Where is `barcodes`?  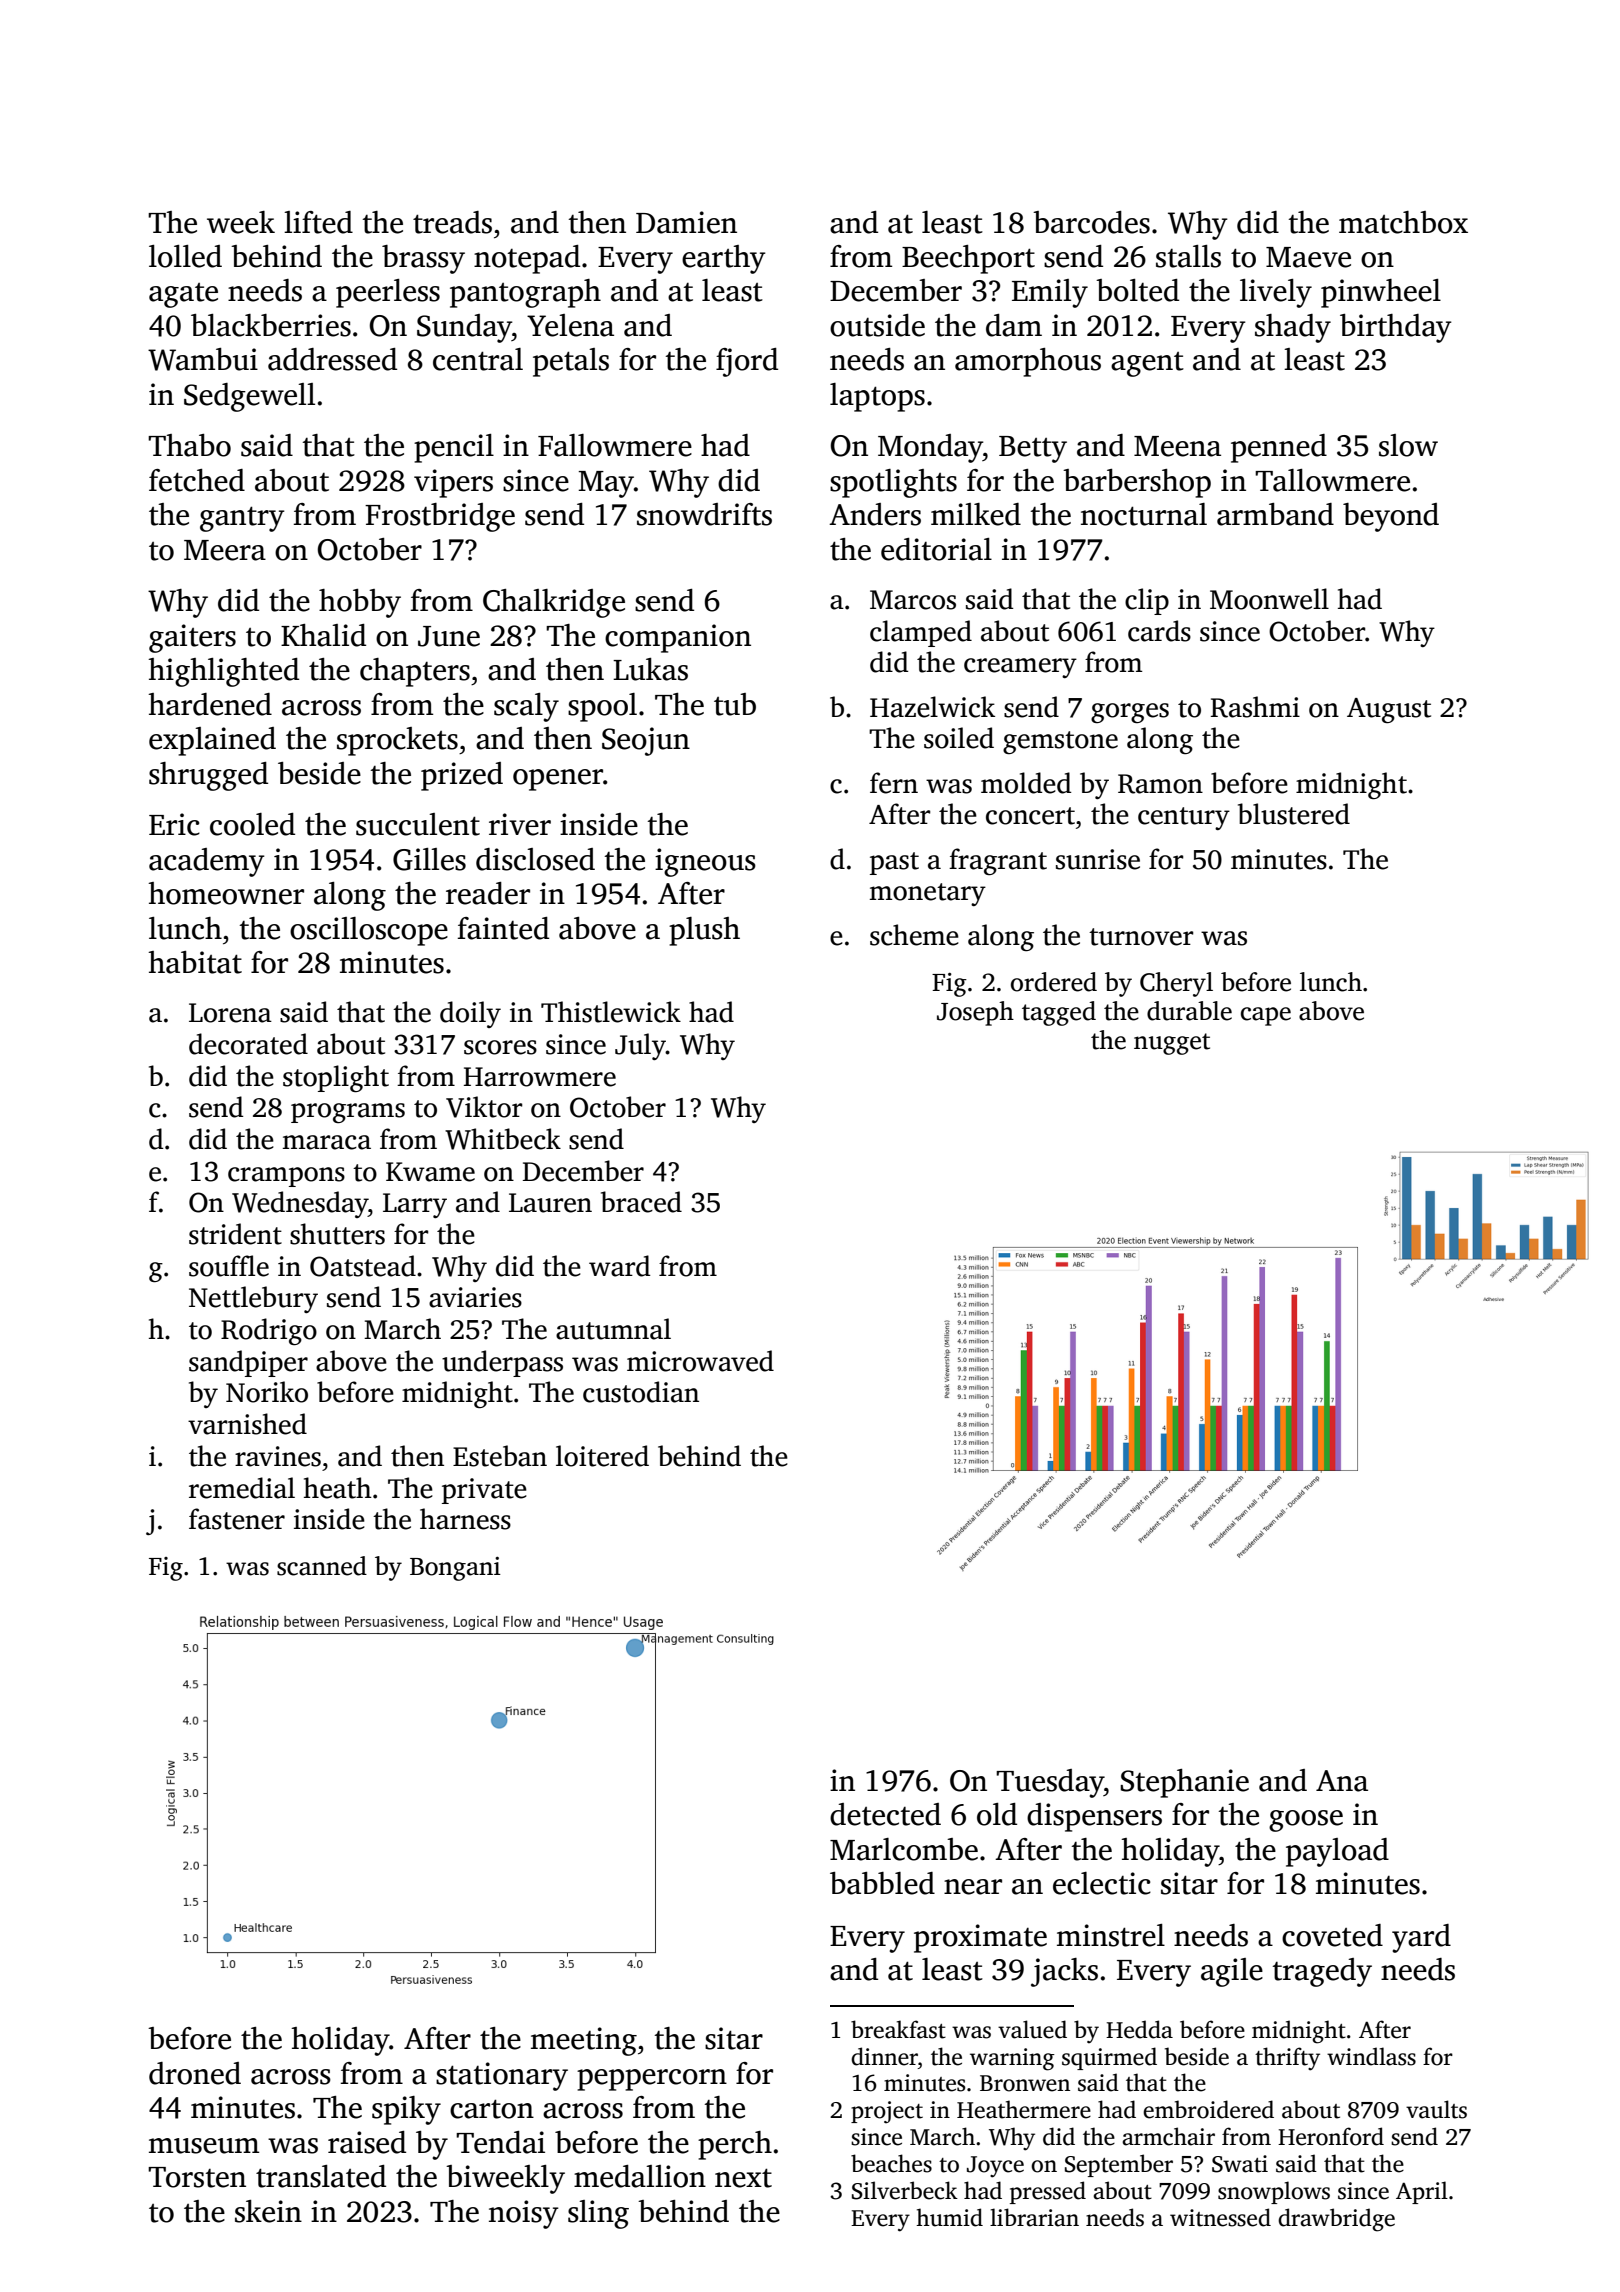
barcodes is located at coordinates (1091, 222).
